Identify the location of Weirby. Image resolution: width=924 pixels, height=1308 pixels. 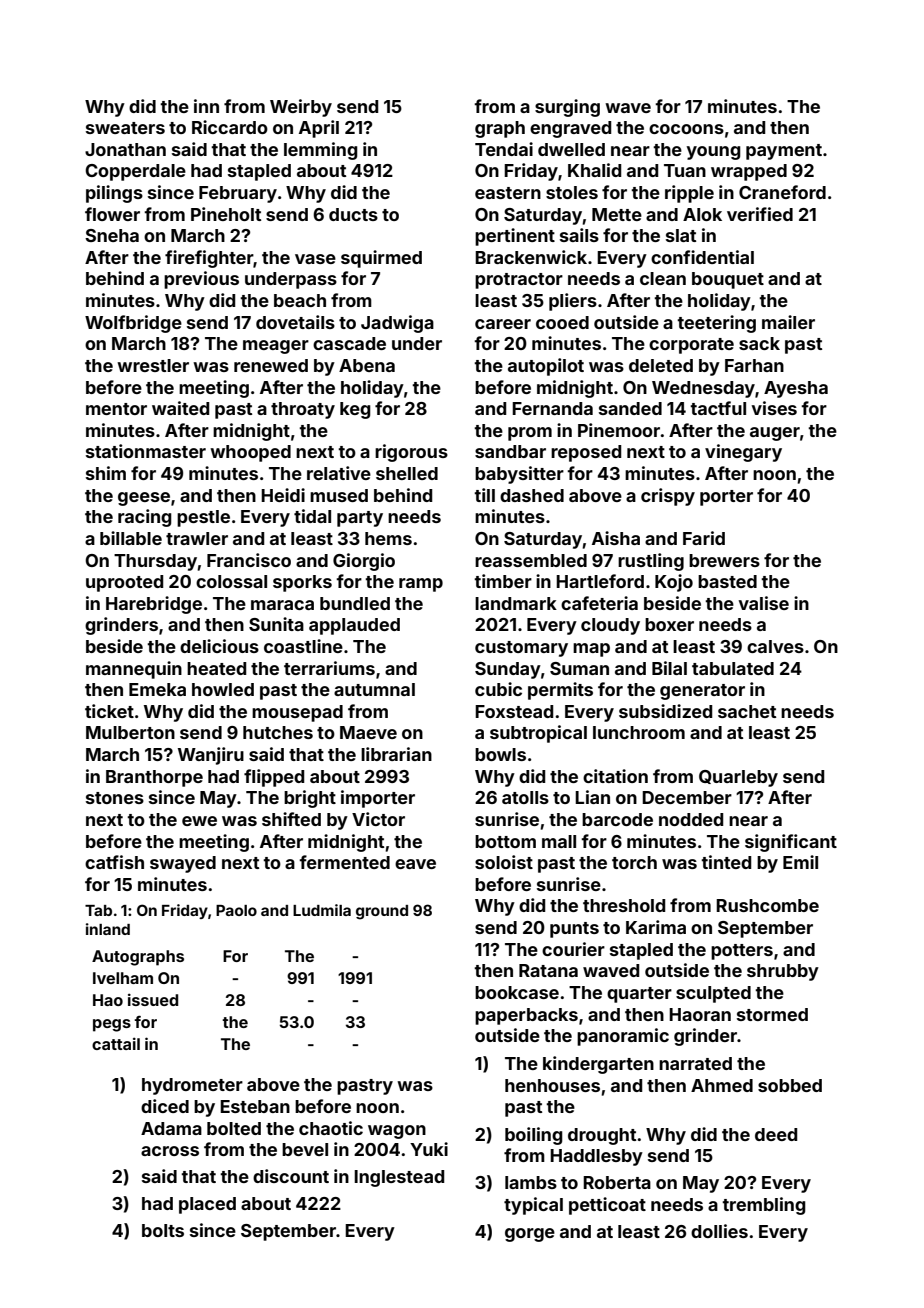
(301, 108).
